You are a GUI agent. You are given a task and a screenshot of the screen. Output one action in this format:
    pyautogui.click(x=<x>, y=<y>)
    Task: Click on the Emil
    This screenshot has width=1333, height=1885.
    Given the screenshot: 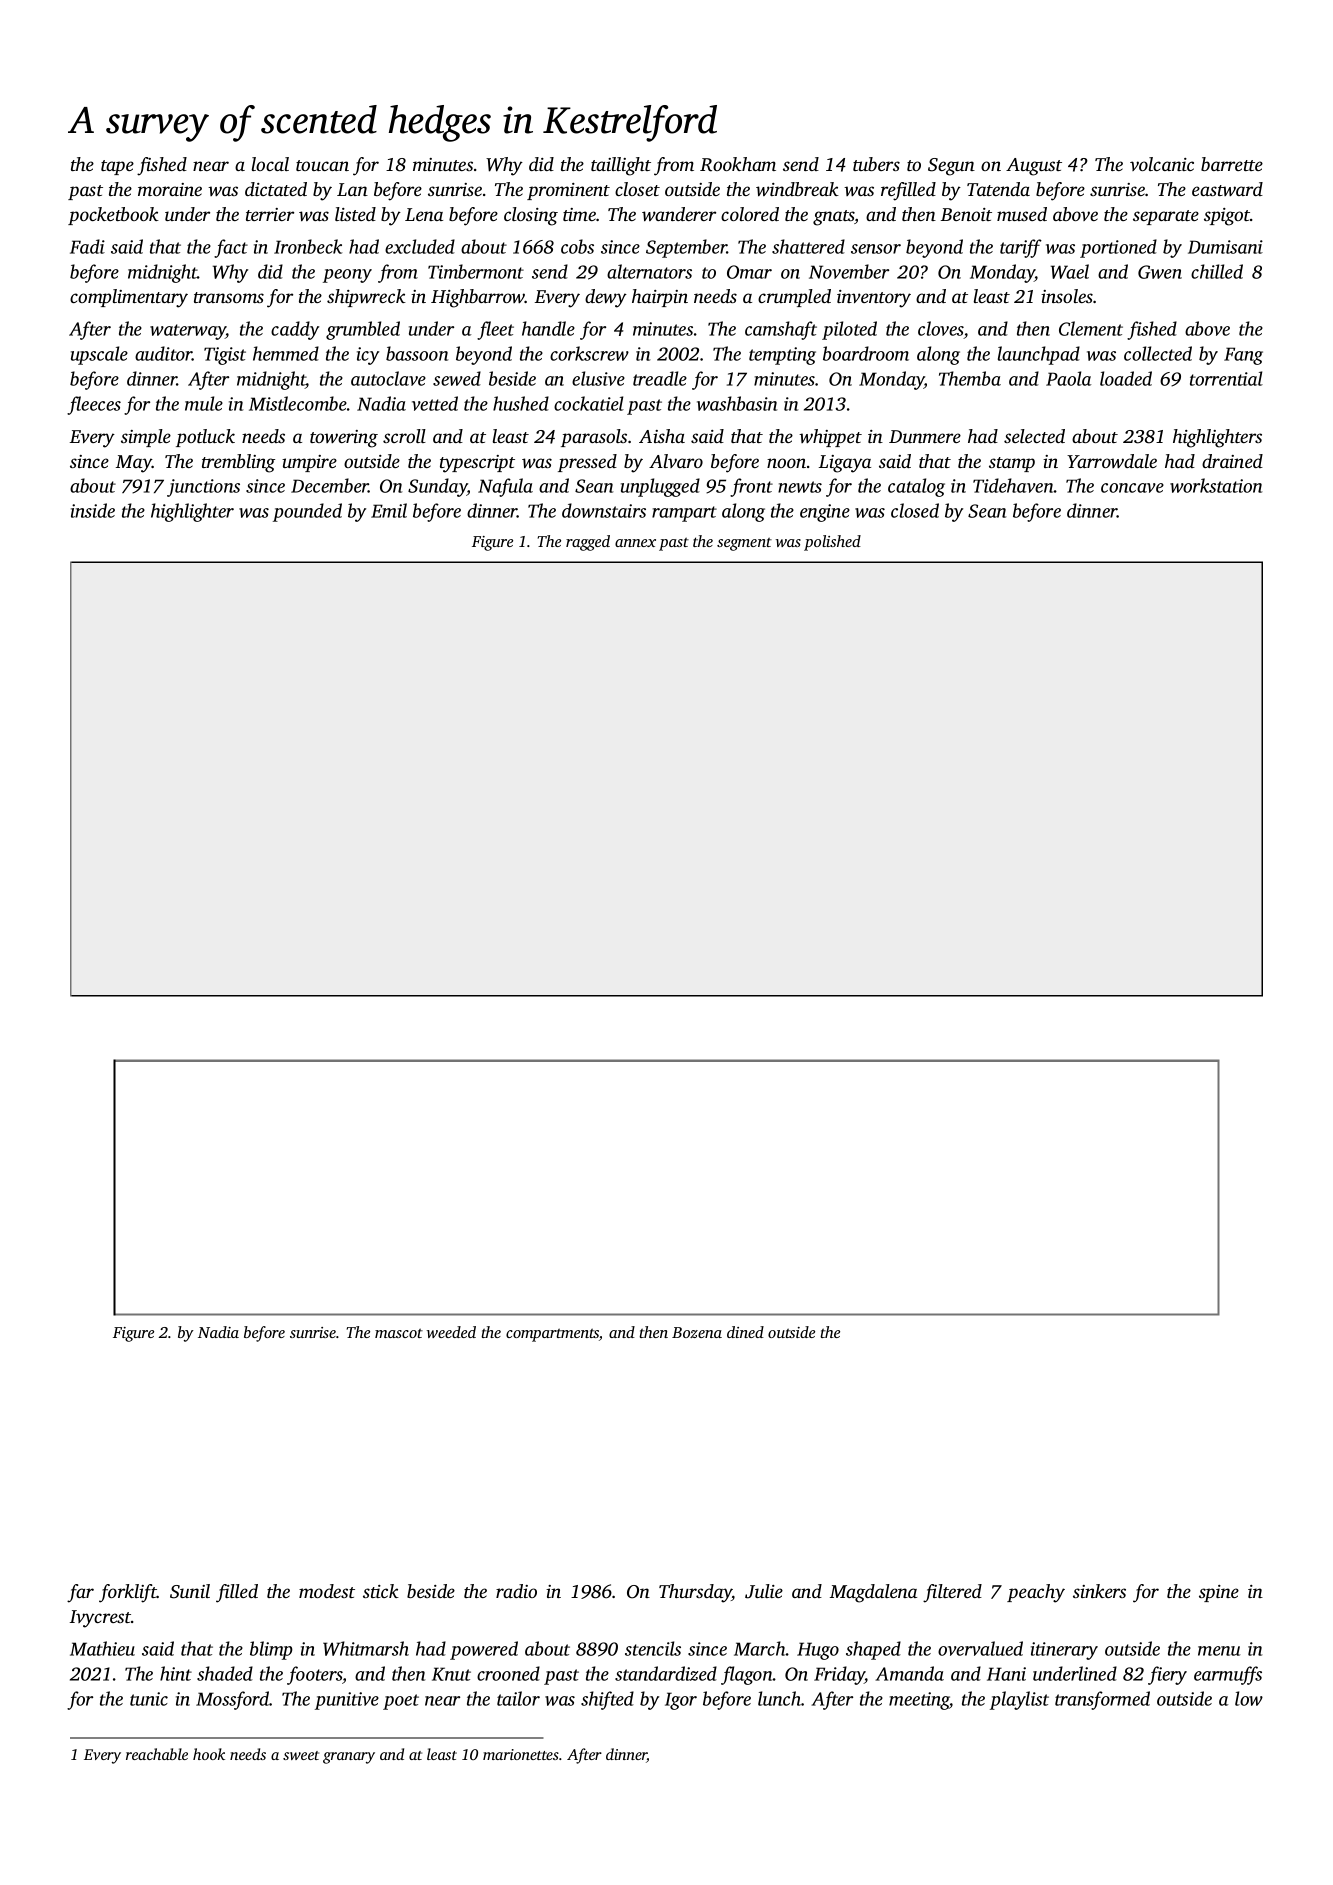 What is the action you would take?
    pyautogui.click(x=389, y=510)
